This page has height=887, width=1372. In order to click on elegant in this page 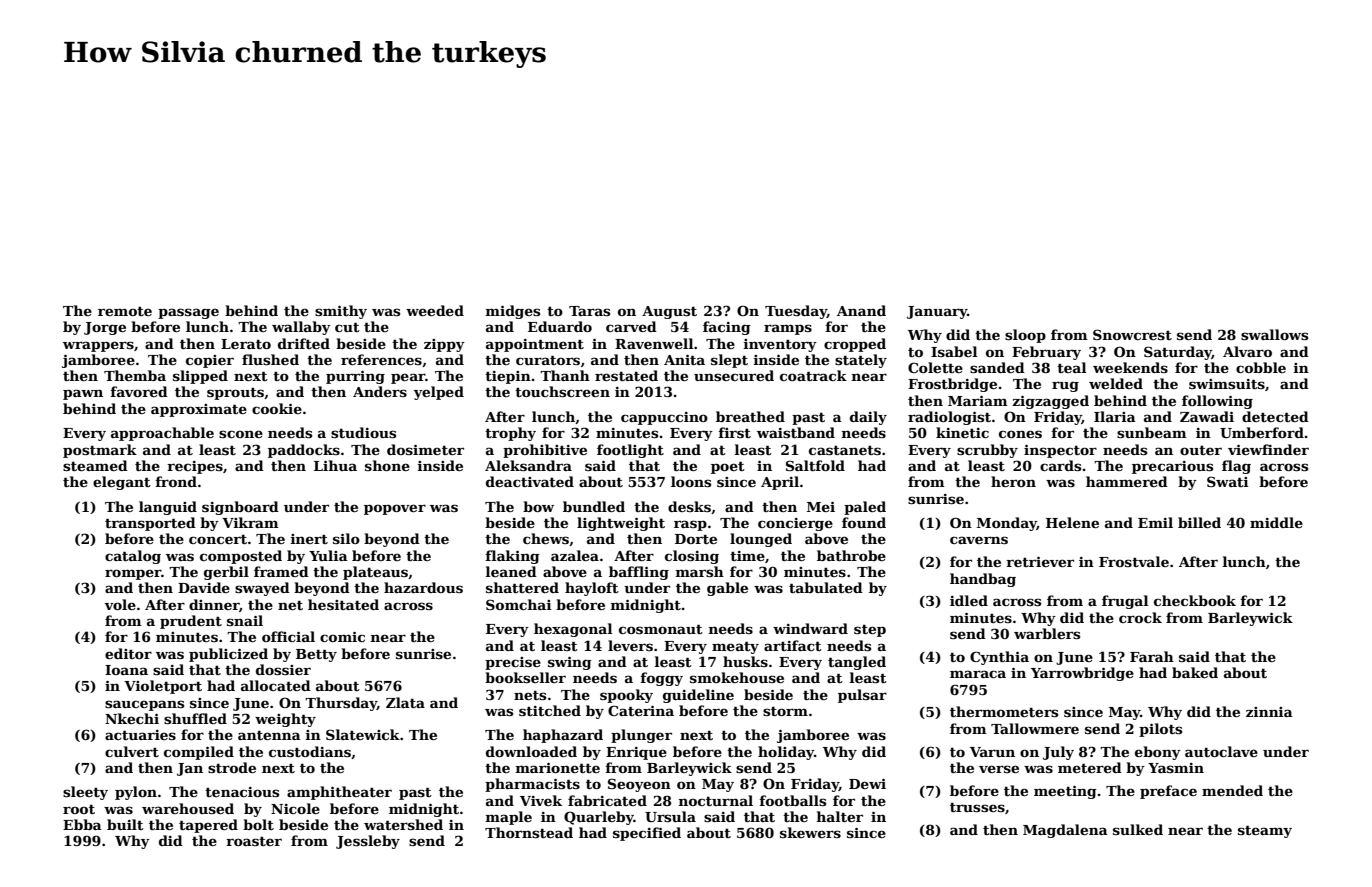, I will do `click(122, 483)`.
